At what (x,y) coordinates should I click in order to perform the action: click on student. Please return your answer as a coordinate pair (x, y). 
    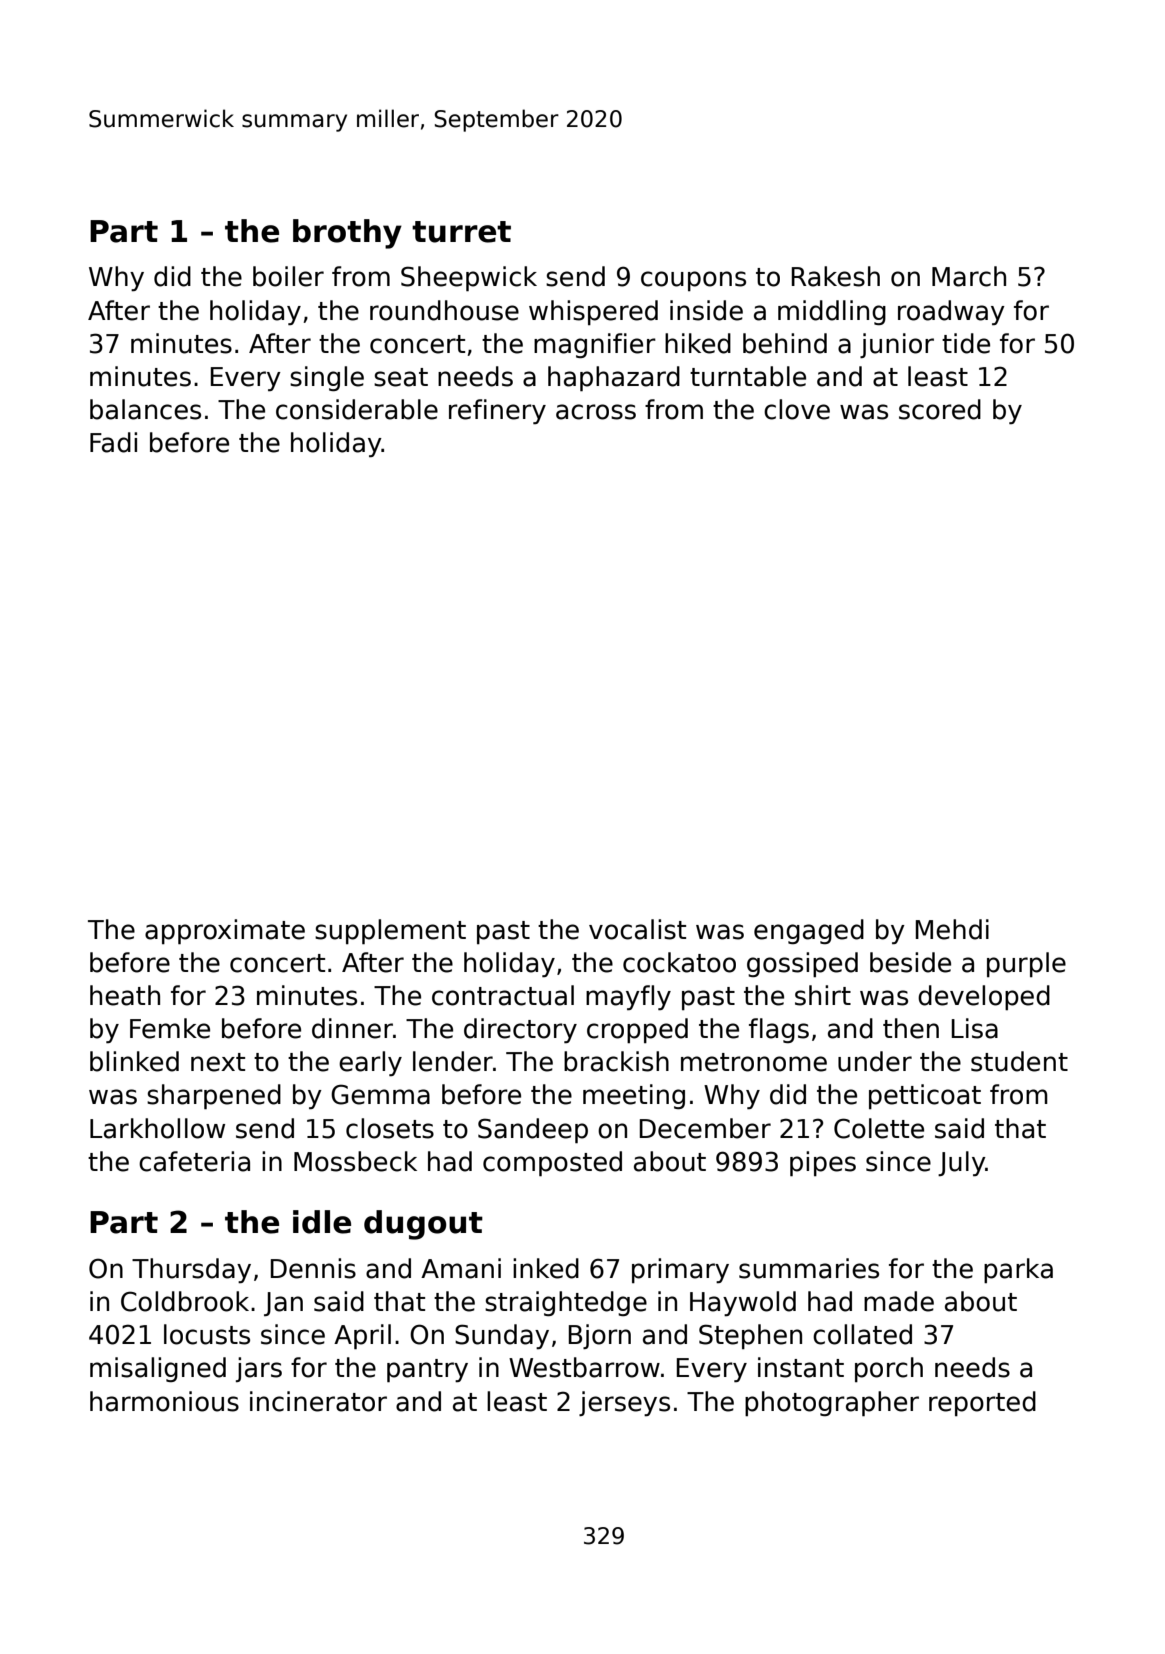
    Looking at the image, I should click on (1019, 1061).
